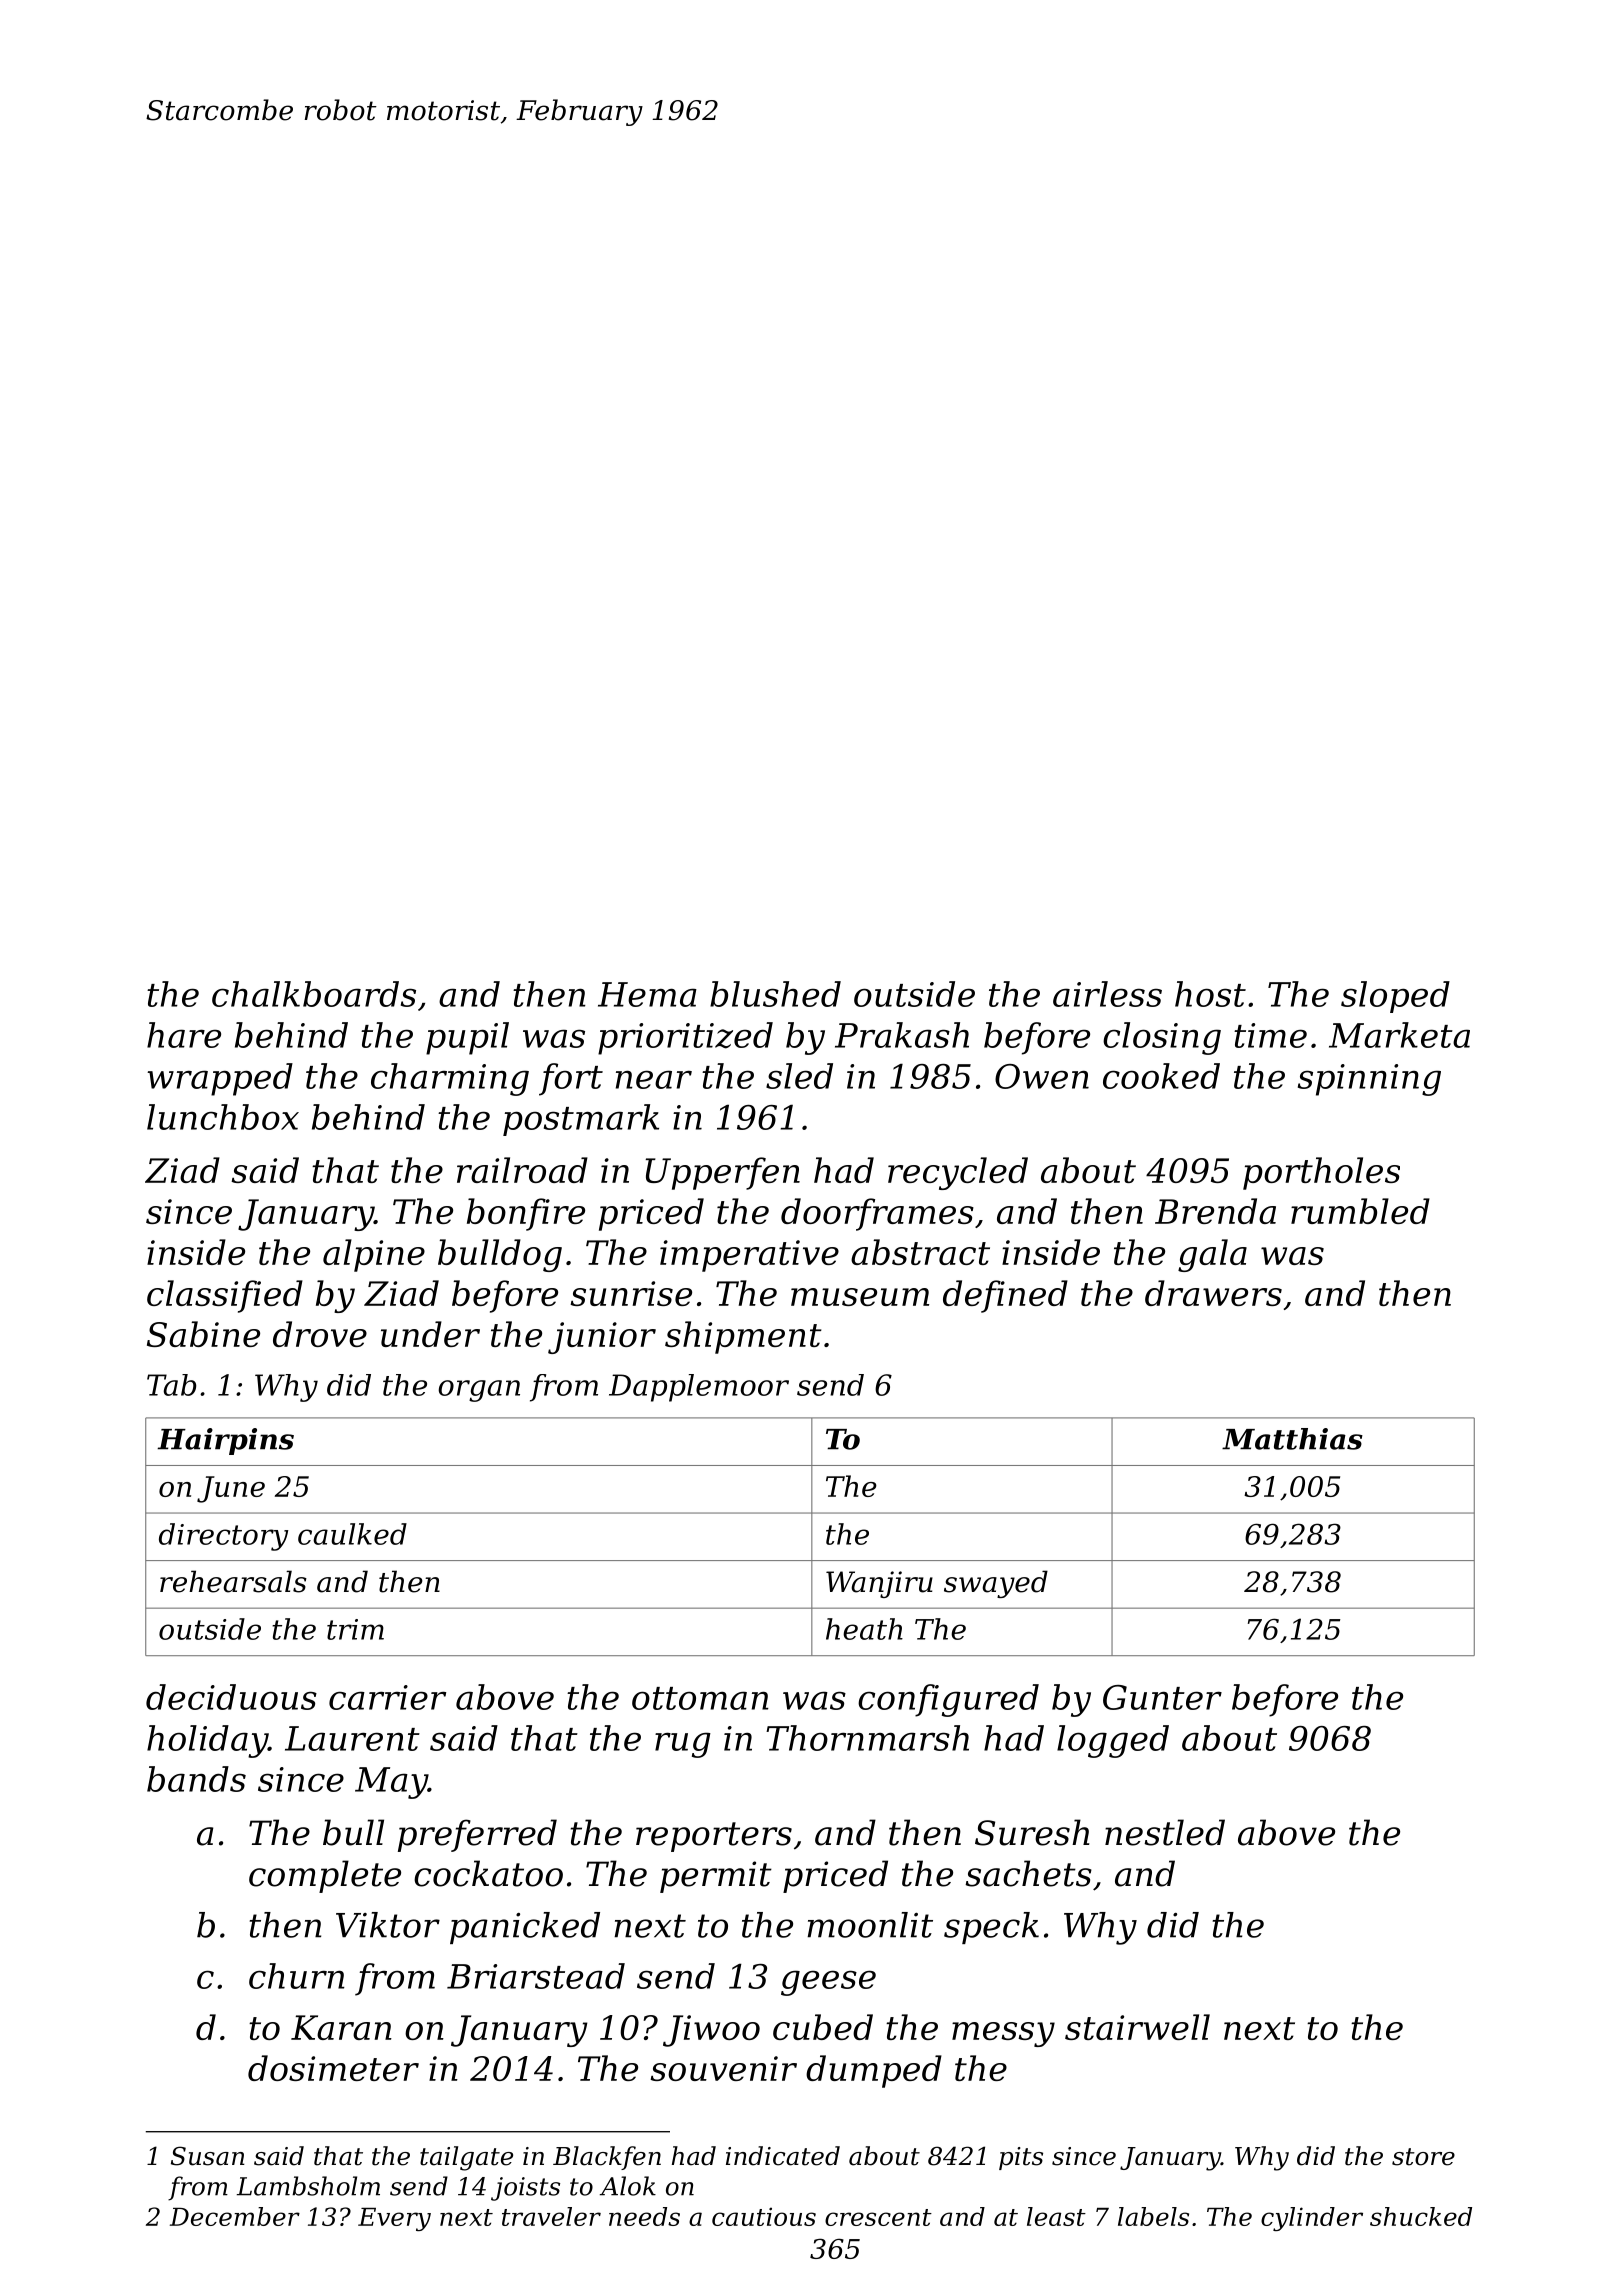  Describe the element at coordinates (870, 1925) in the page. I see `moonlit` at that location.
